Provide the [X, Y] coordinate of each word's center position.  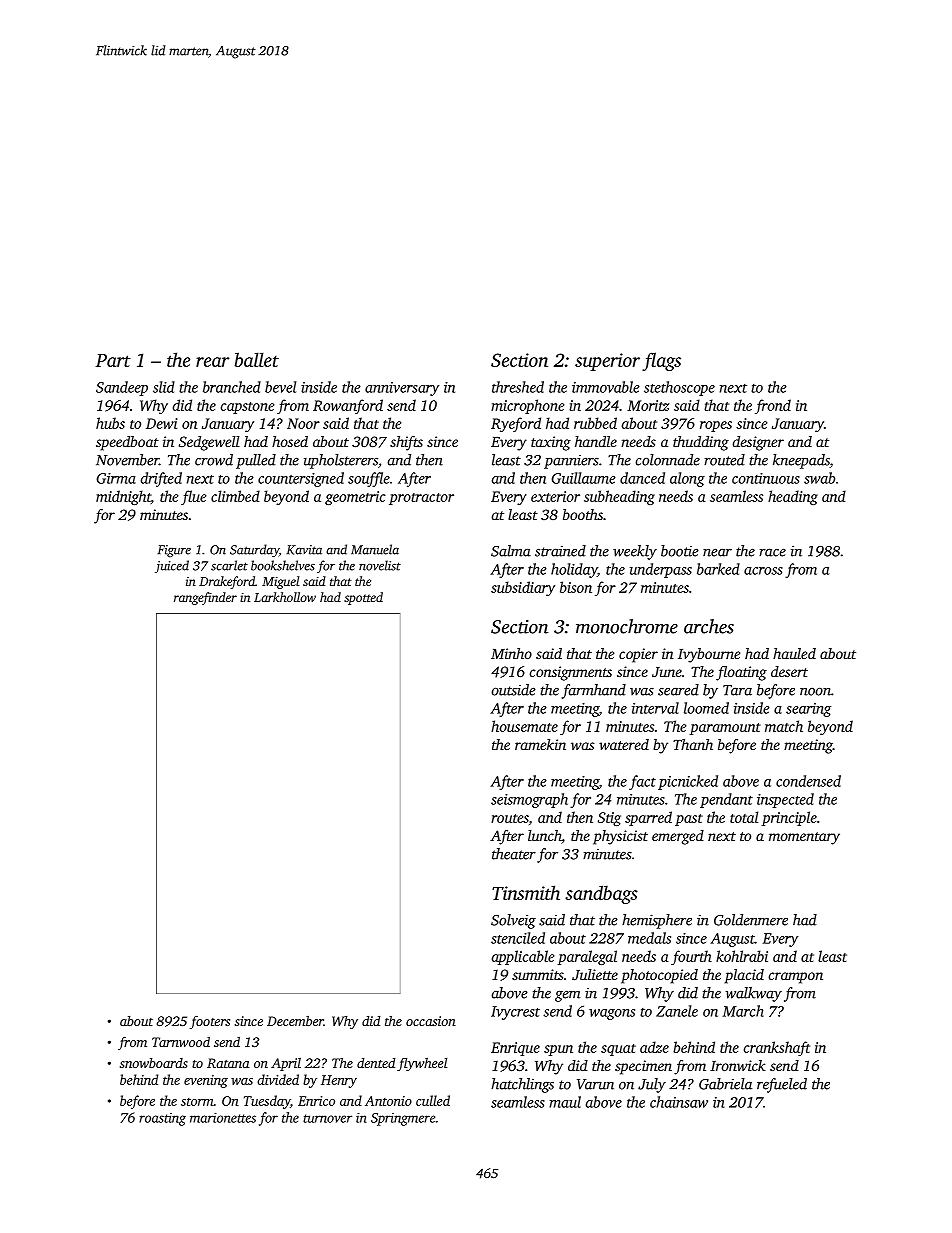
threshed [518, 387]
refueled [782, 1085]
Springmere [403, 1119]
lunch [545, 837]
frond [773, 406]
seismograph [529, 800]
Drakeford [227, 582]
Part [113, 360]
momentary [804, 838]
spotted [363, 598]
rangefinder [205, 598]
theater [514, 854]
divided [278, 1079]
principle [789, 818]
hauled [794, 653]
